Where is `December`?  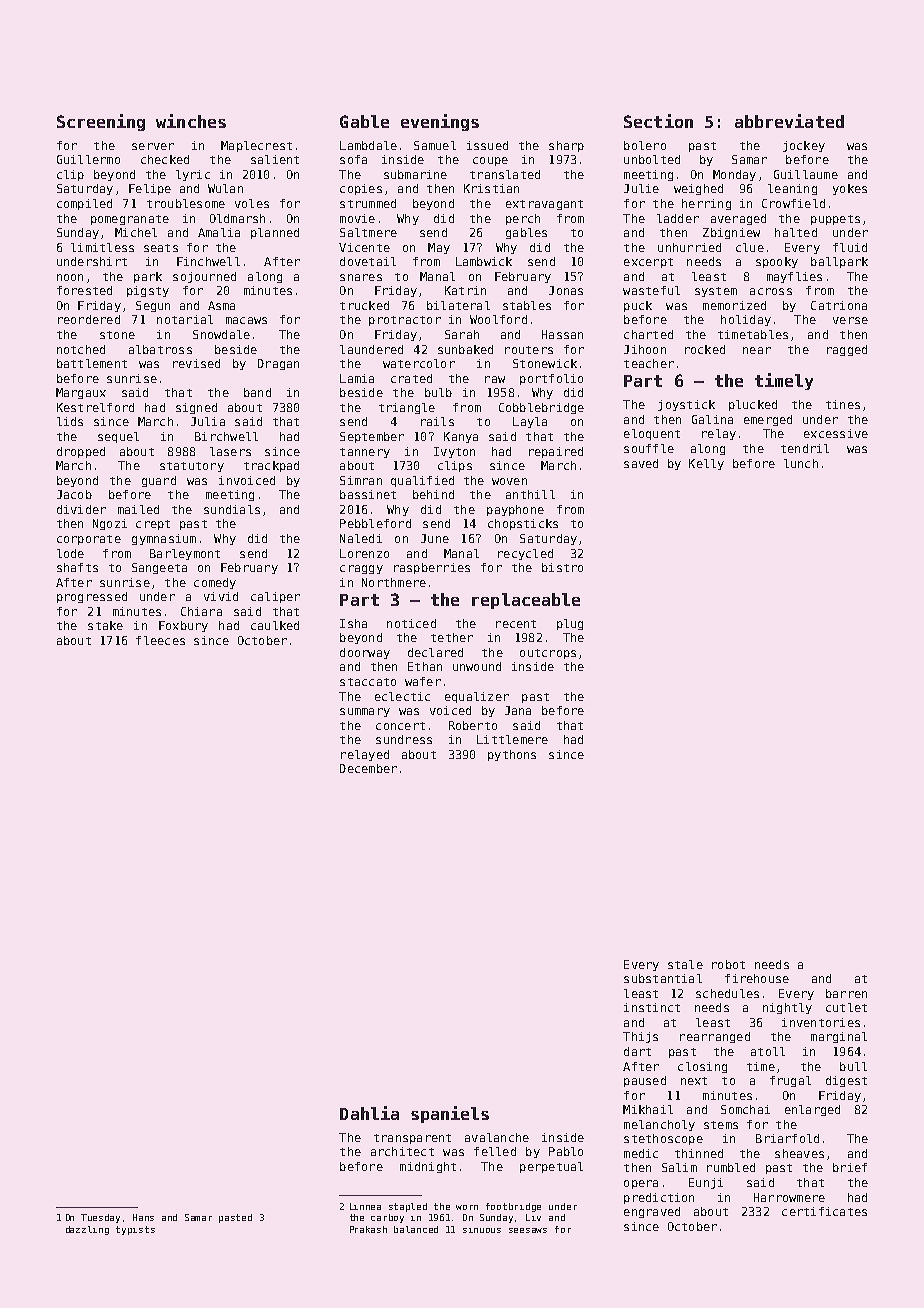 December is located at coordinates (368, 768).
